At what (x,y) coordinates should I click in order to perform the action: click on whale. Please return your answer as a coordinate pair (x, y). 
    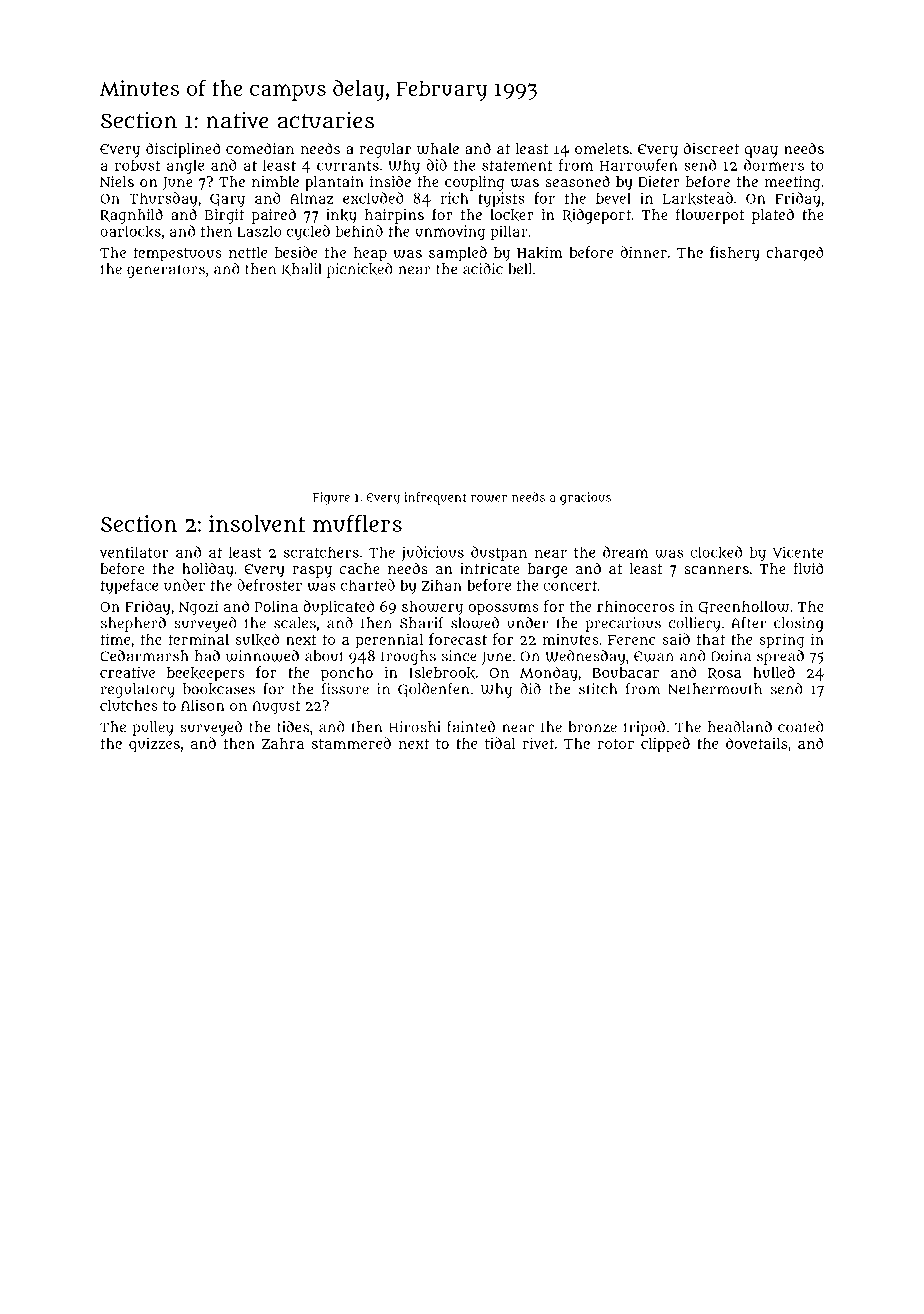
    Looking at the image, I should click on (438, 149).
